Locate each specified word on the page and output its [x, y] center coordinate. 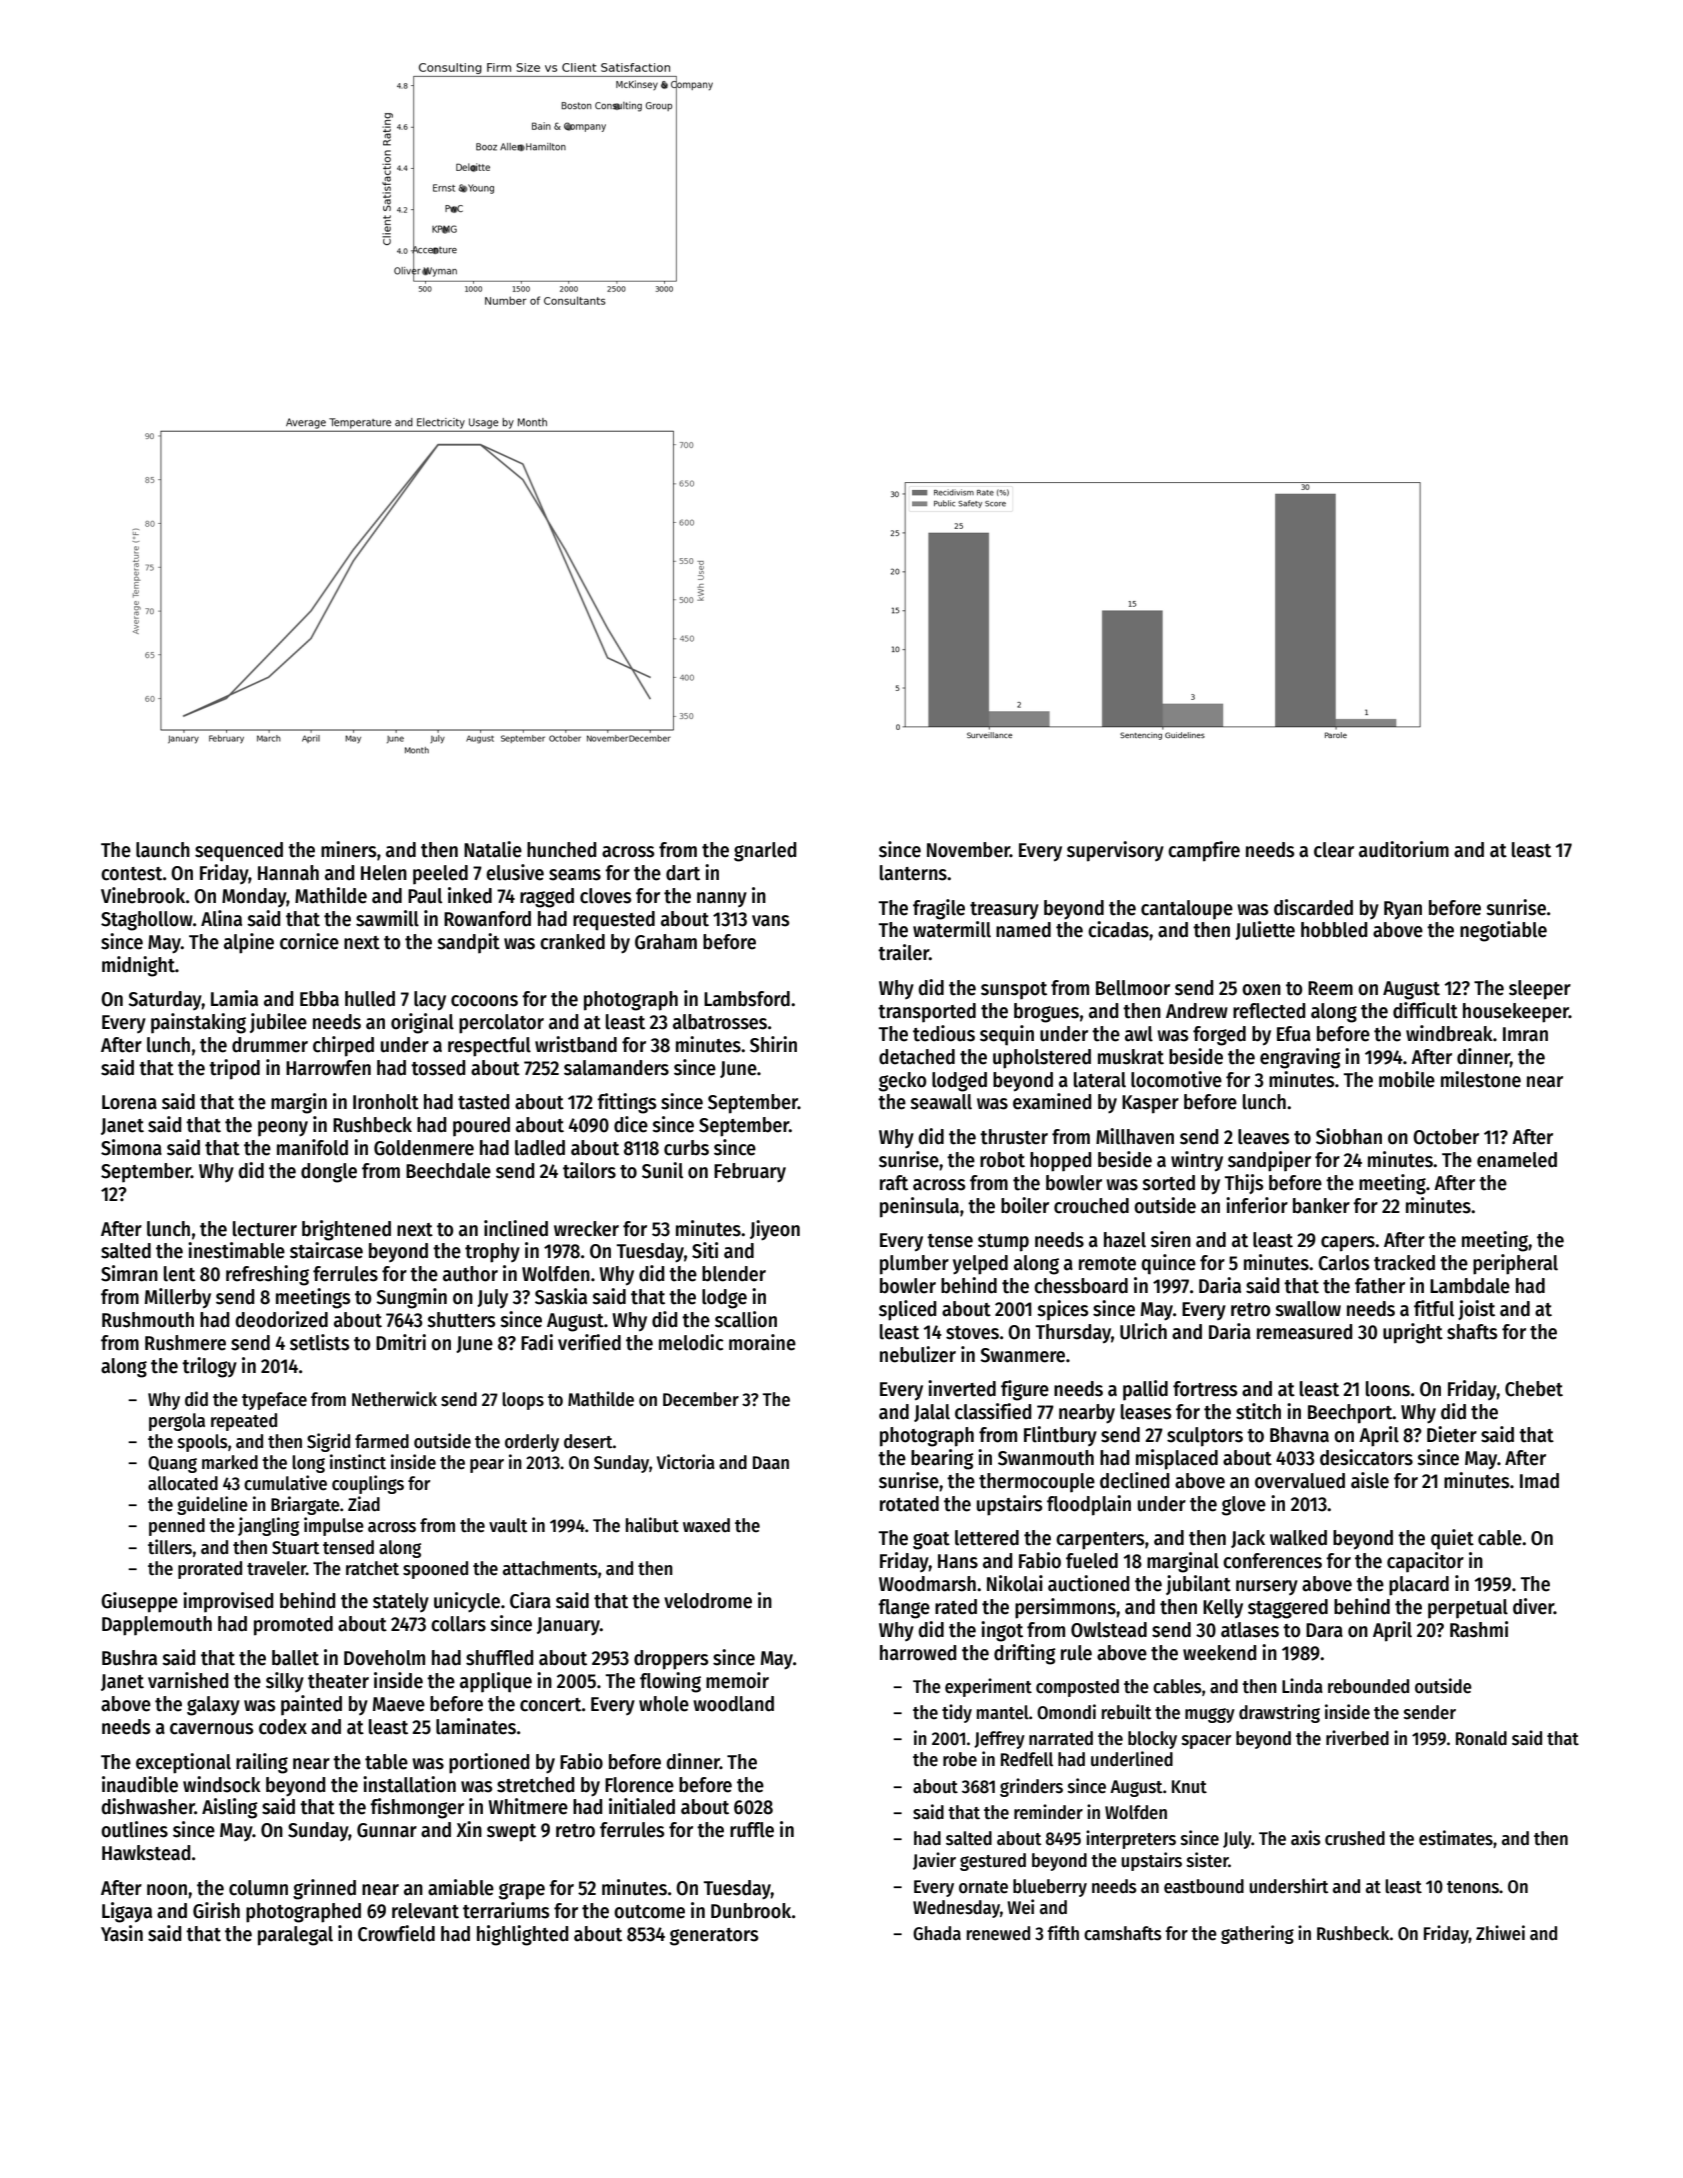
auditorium [1404, 849]
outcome [649, 1912]
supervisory [1115, 851]
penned [177, 1527]
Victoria [686, 1462]
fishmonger [417, 1808]
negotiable [1503, 931]
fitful [1434, 1308]
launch [163, 850]
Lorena [129, 1102]
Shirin [773, 1044]
